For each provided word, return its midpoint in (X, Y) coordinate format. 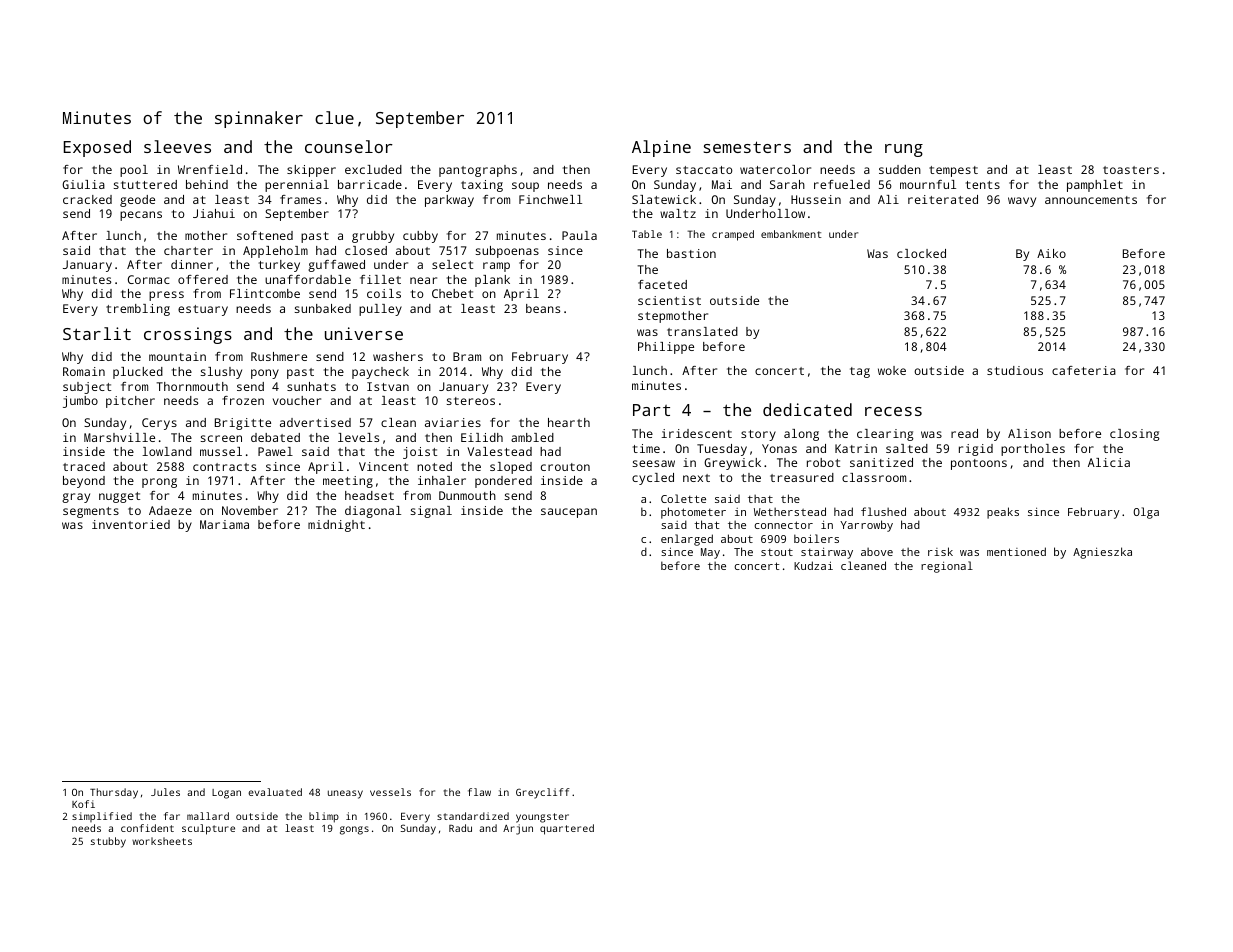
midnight (336, 526)
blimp (324, 817)
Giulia (83, 184)
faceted (662, 284)
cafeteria (1084, 370)
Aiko (1051, 253)
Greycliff (543, 793)
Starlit (97, 333)
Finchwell (550, 199)
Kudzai (813, 565)
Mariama (224, 524)
